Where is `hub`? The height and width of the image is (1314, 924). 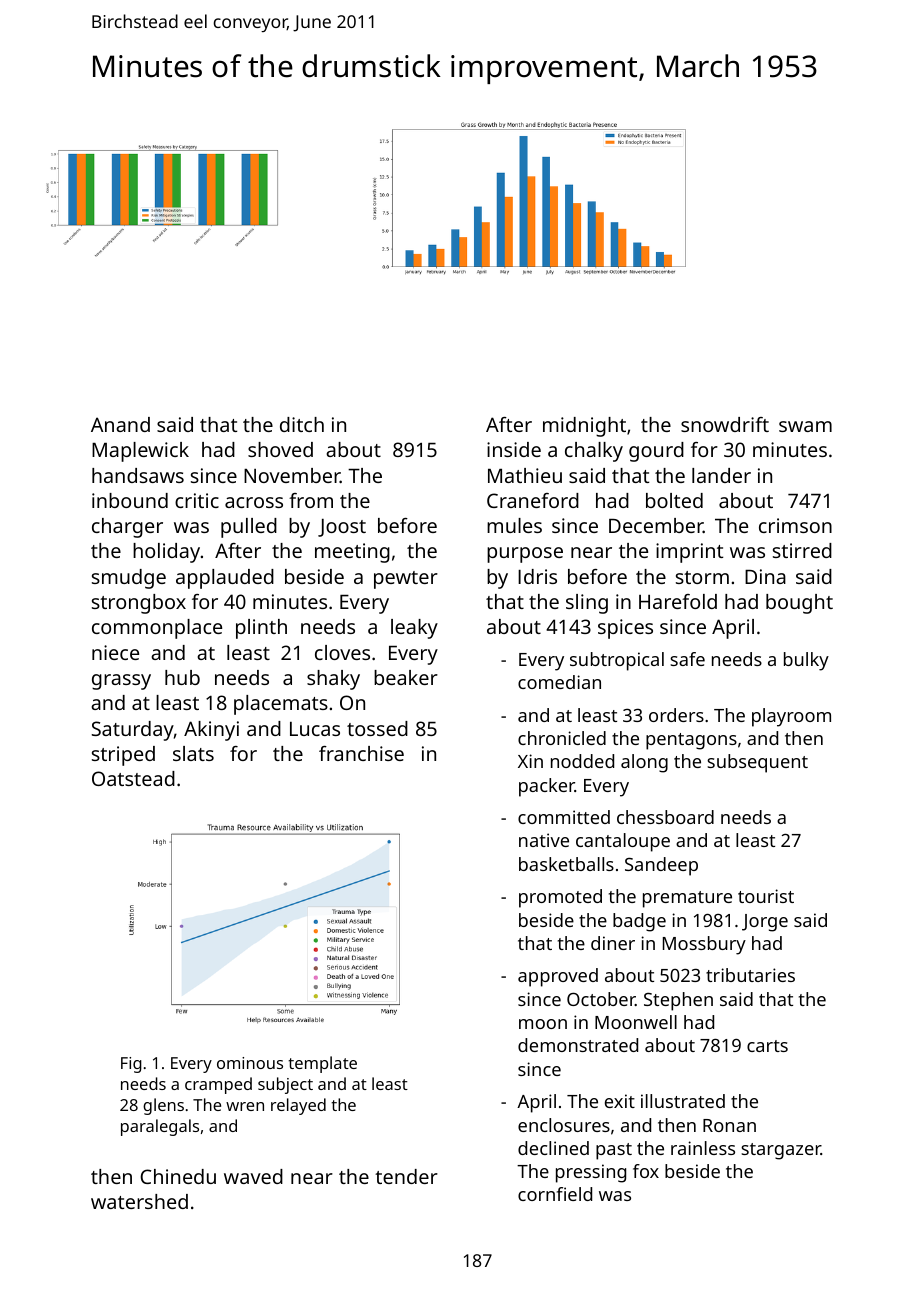 hub is located at coordinates (182, 677).
